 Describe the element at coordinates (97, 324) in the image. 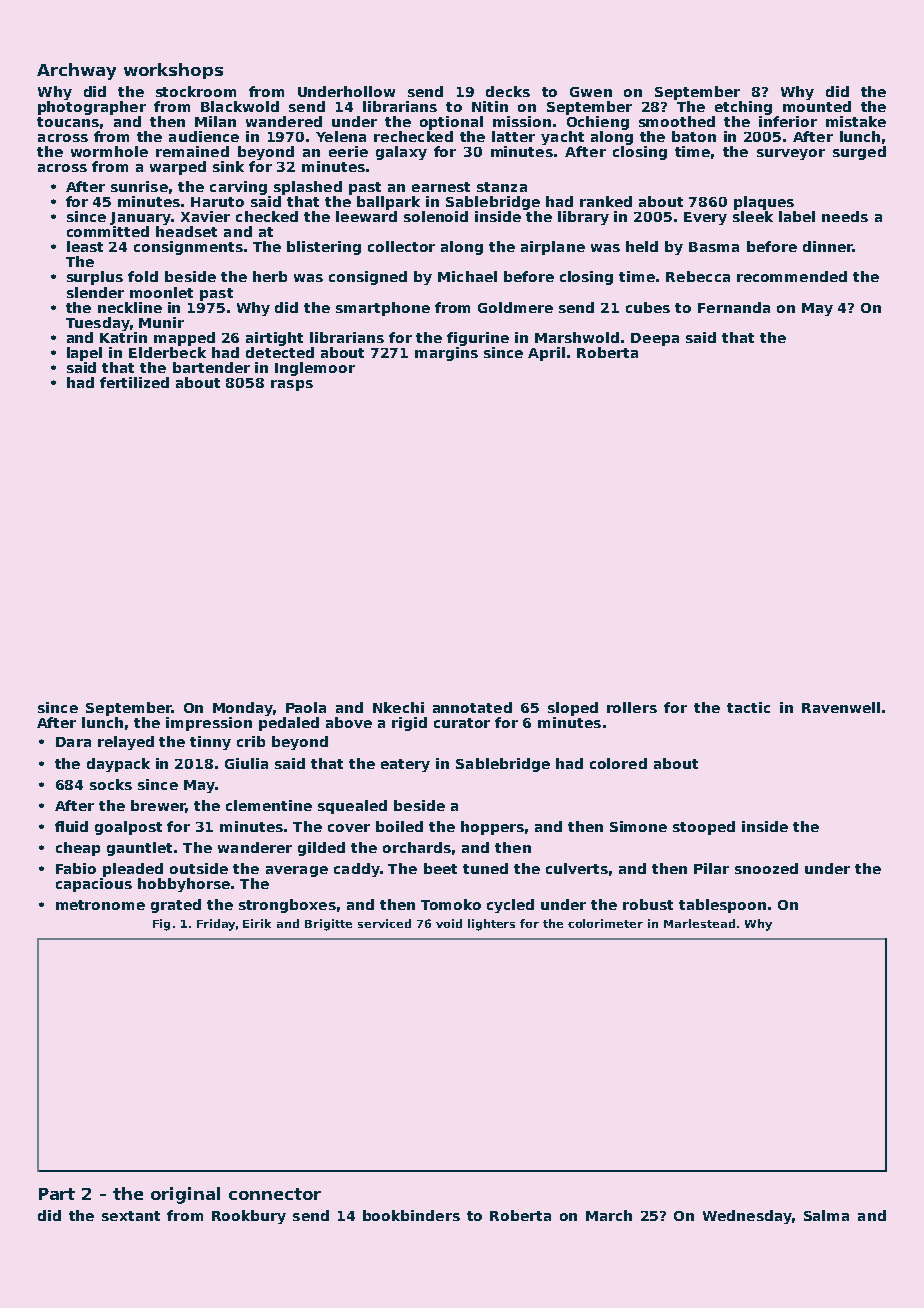

I see `Tuesday` at that location.
